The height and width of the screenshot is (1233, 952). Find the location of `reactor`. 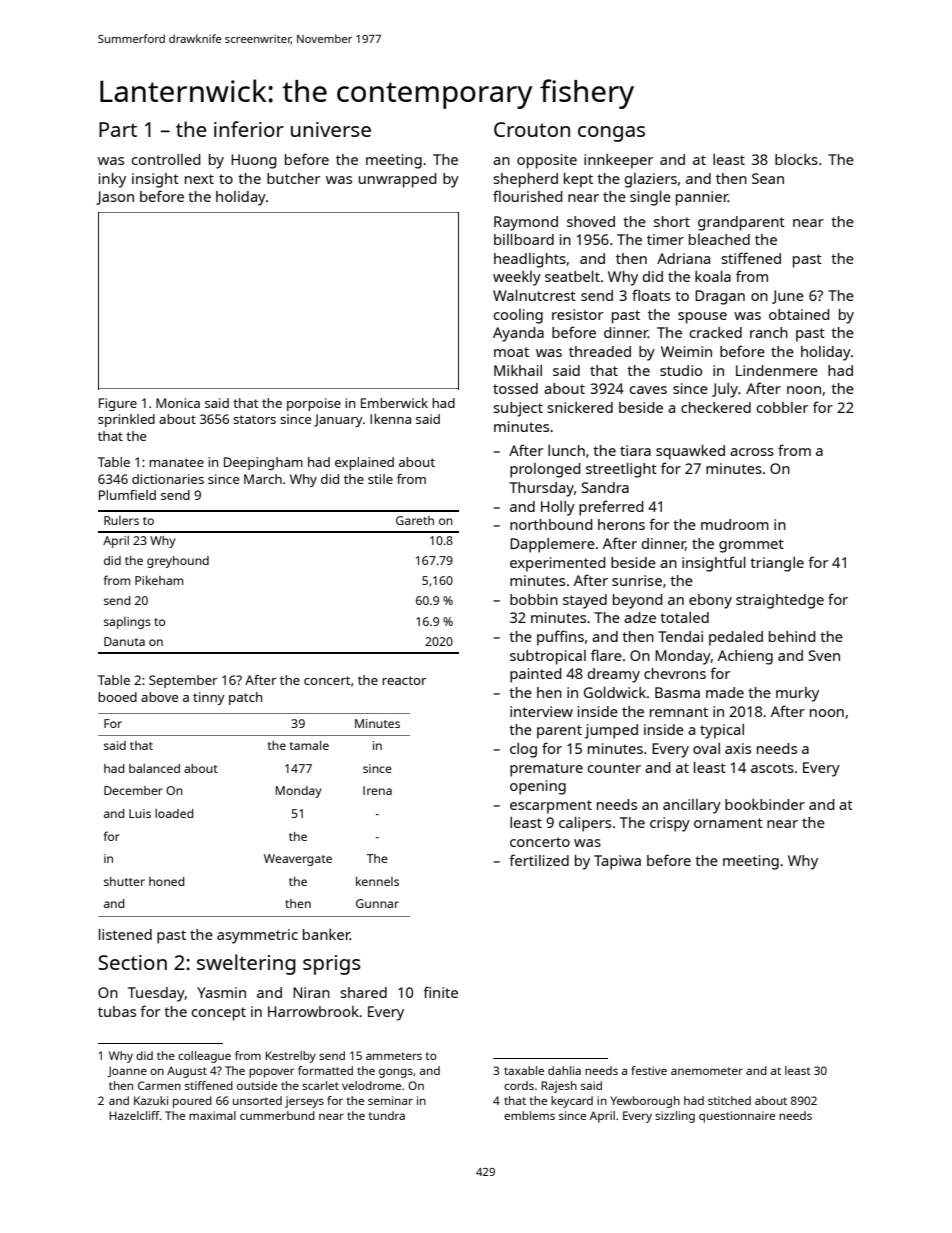

reactor is located at coordinates (404, 680).
